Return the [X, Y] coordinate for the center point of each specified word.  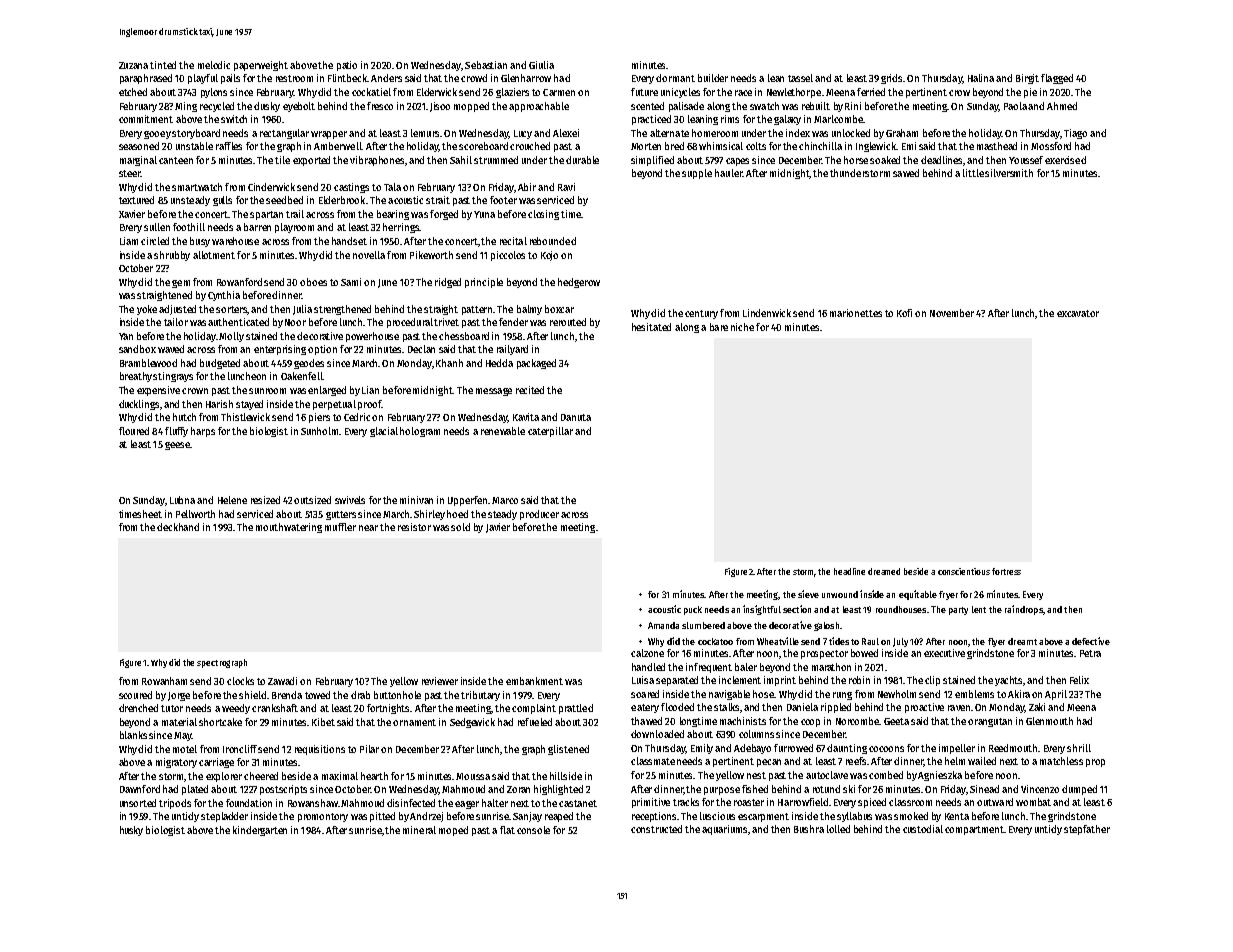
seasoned [139, 146]
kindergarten [260, 831]
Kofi [904, 313]
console [533, 830]
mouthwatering [289, 528]
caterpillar [550, 432]
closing [543, 215]
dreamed [884, 571]
